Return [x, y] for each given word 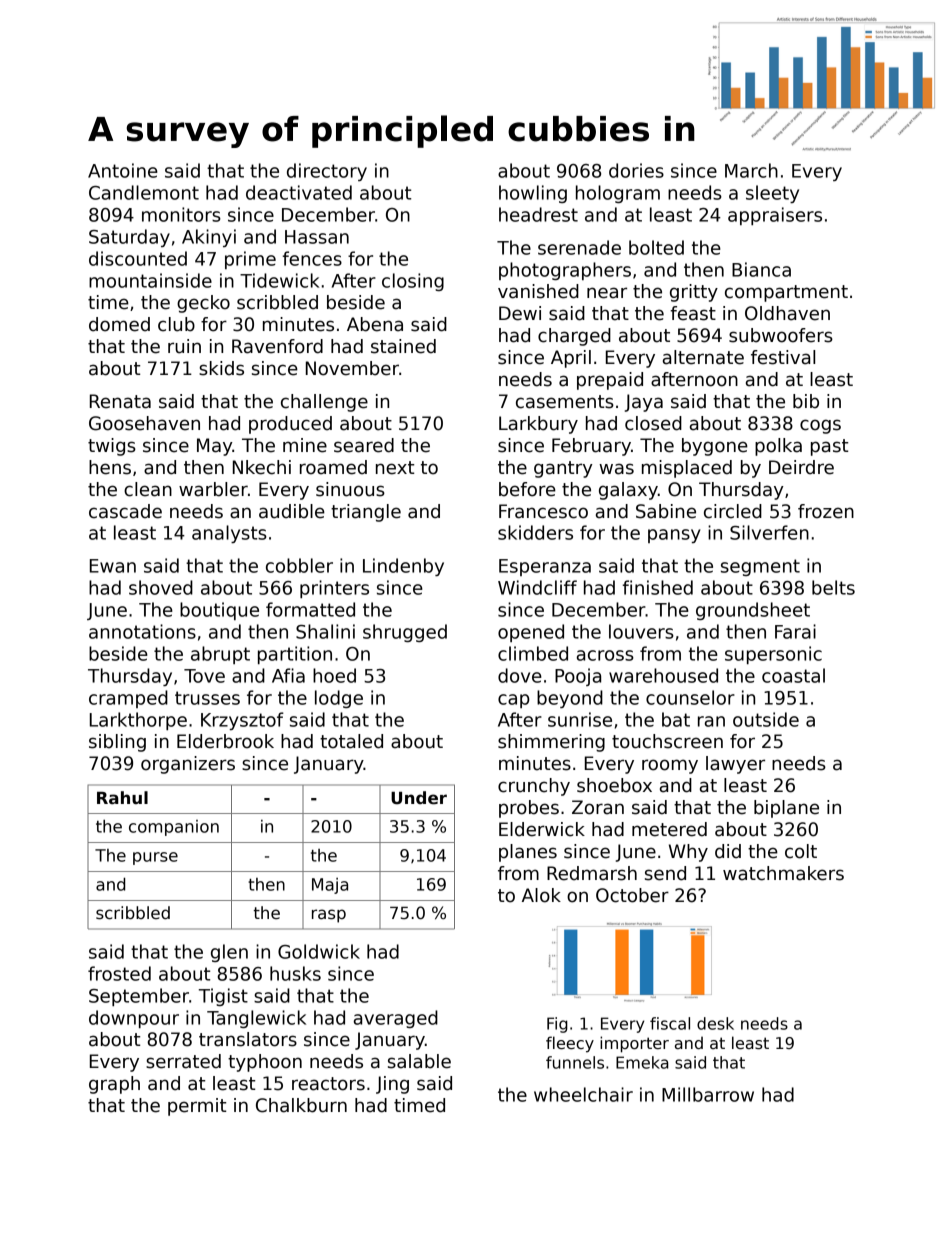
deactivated [299, 192]
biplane [786, 809]
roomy [670, 766]
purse [155, 858]
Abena [375, 324]
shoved [161, 587]
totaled [351, 741]
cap [514, 701]
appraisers [775, 216]
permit [197, 1107]
